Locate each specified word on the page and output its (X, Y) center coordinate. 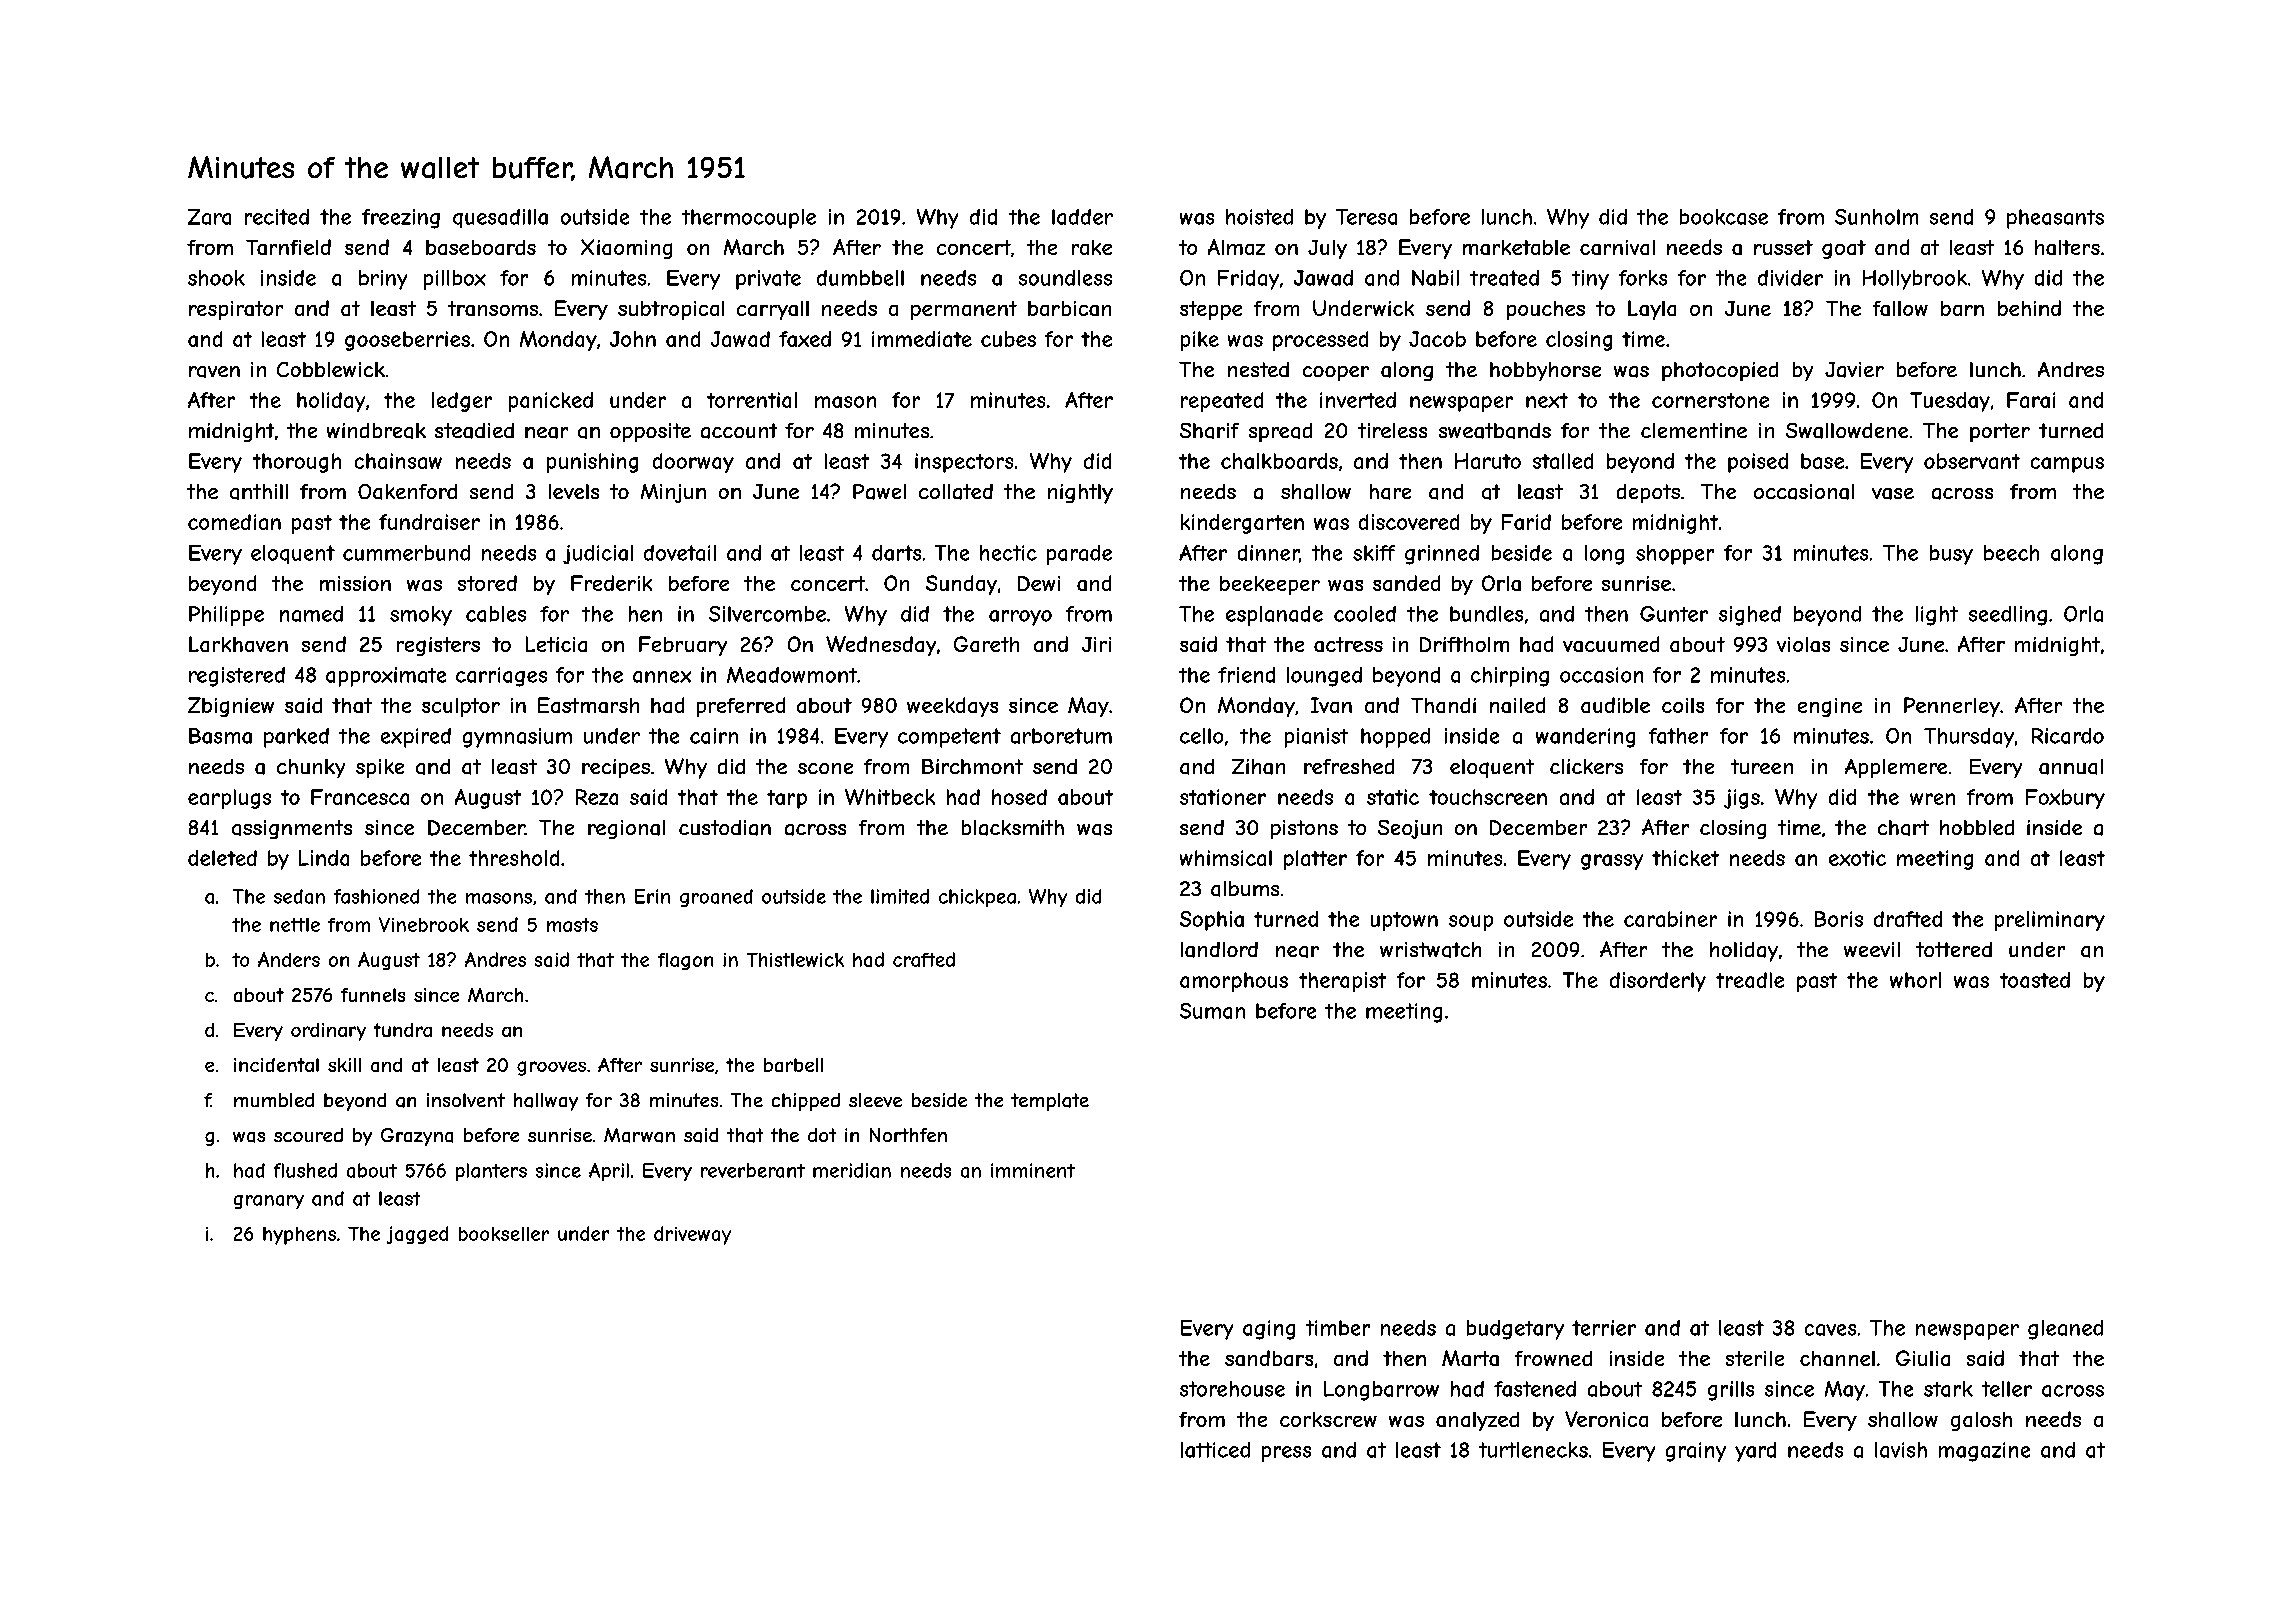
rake (1092, 247)
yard (1755, 1452)
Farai (2031, 400)
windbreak (376, 431)
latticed (1215, 1450)
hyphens (299, 1236)
